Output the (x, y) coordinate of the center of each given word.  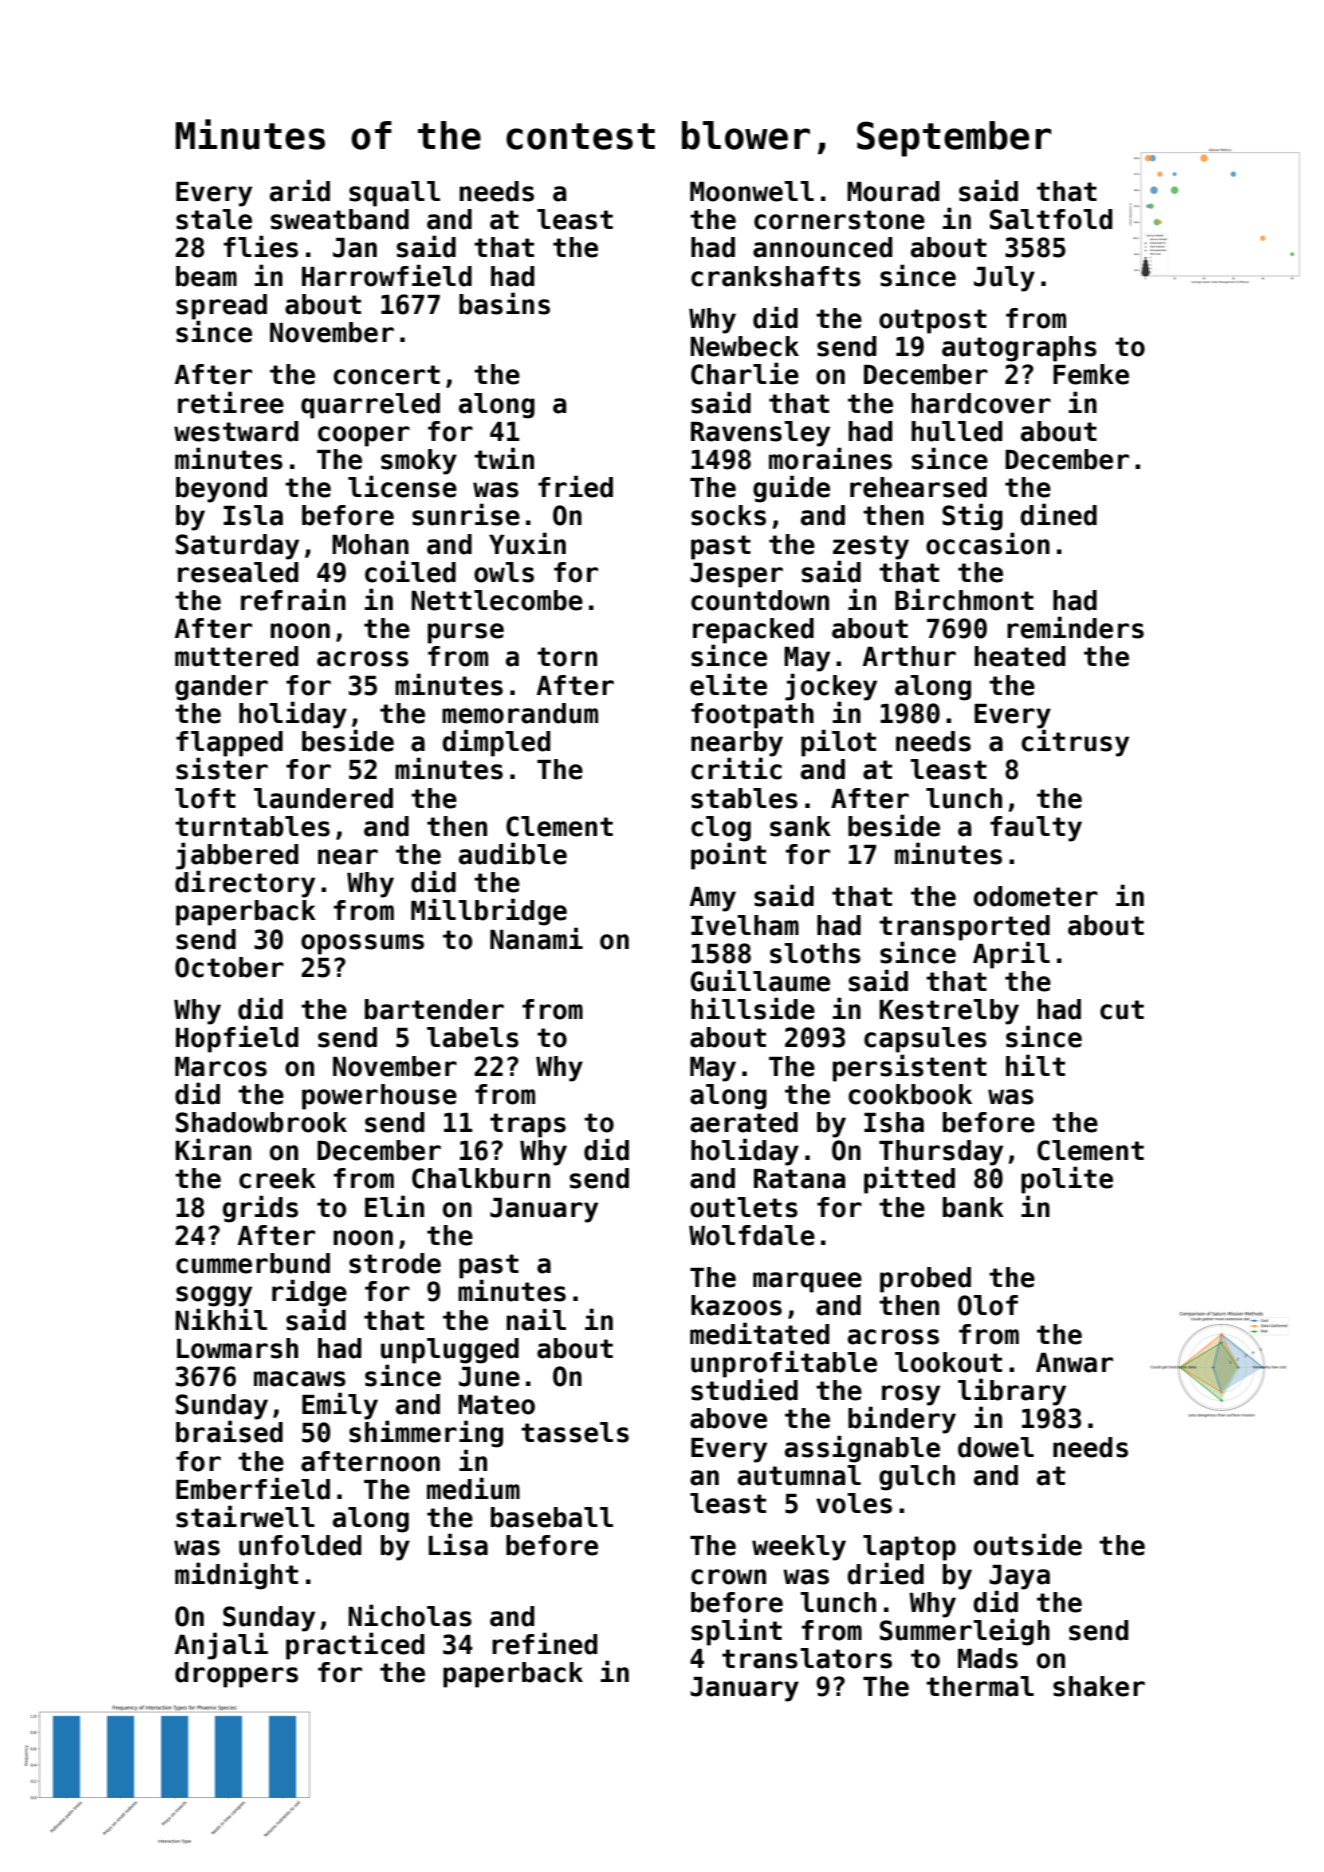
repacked (753, 631)
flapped (229, 744)
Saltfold (1051, 219)
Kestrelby (949, 1012)
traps (528, 1125)
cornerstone (839, 220)
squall (394, 194)
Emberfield (253, 1488)
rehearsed (918, 487)
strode (395, 1263)
